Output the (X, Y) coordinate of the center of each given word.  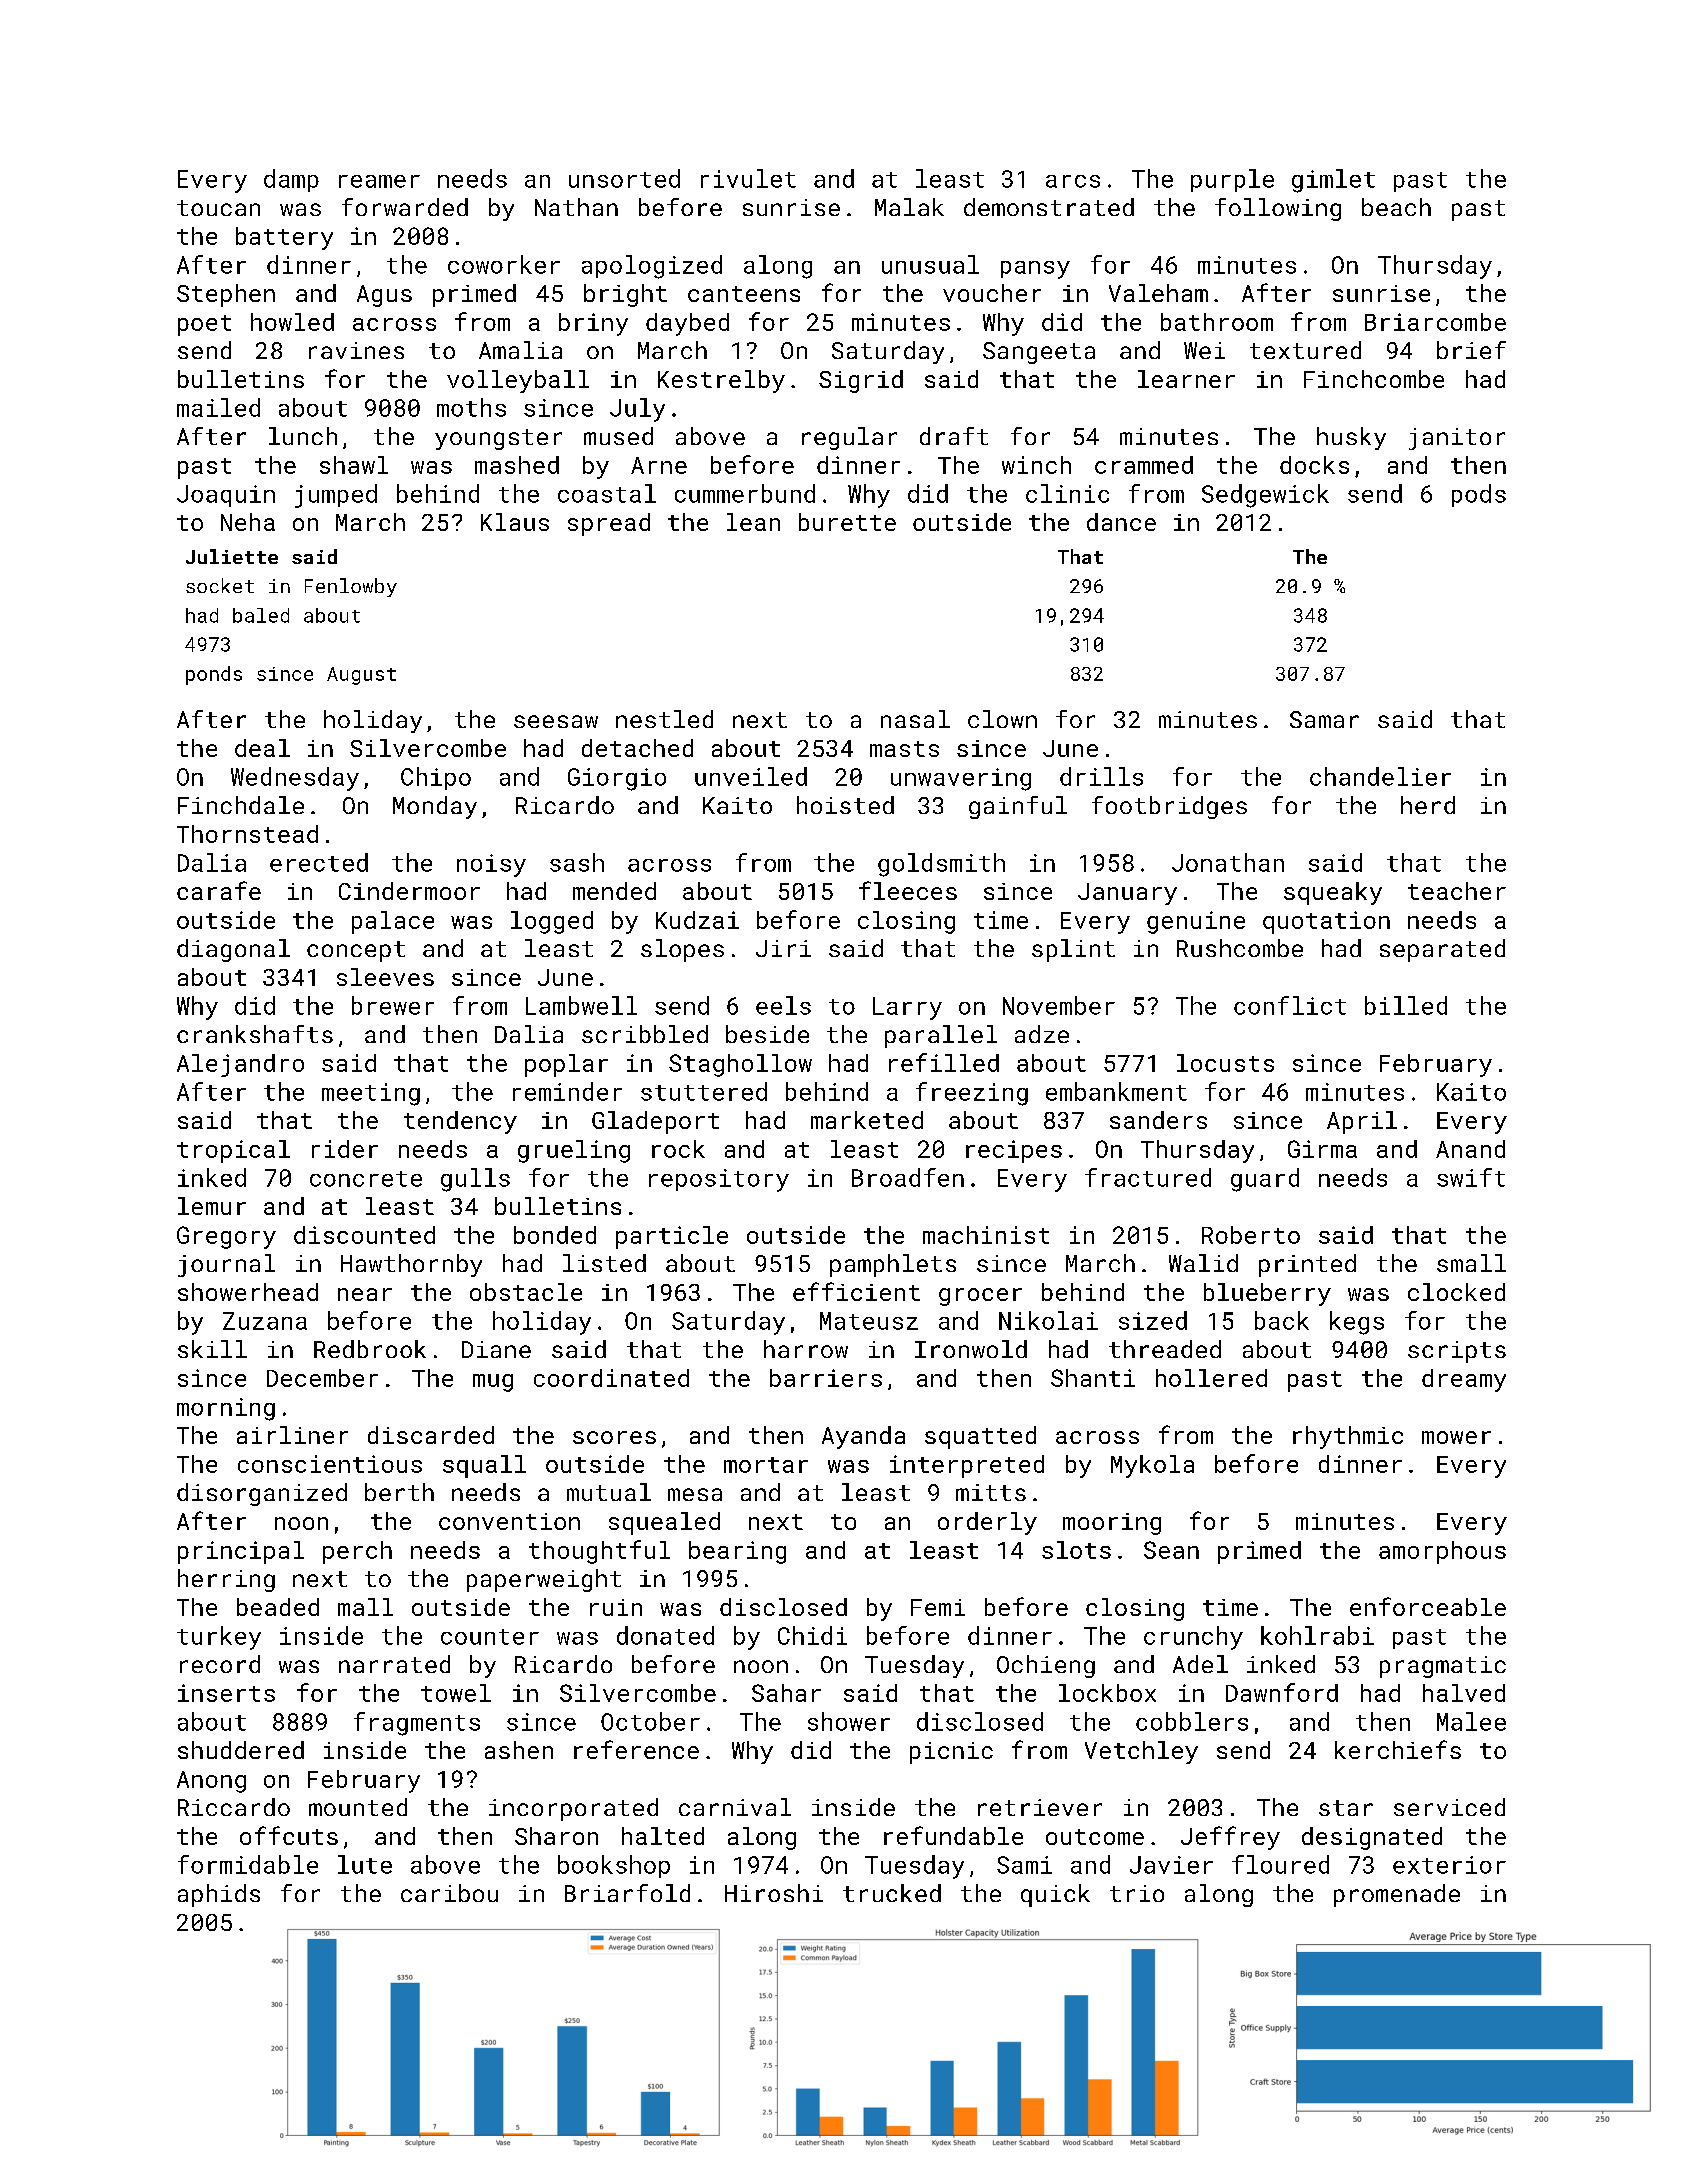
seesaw (556, 721)
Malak (909, 207)
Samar (1324, 719)
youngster (498, 439)
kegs (1357, 1323)
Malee (1471, 1721)
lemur (212, 1206)
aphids (219, 1895)
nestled (664, 719)
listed (604, 1263)
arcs (1073, 181)
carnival (735, 1807)
